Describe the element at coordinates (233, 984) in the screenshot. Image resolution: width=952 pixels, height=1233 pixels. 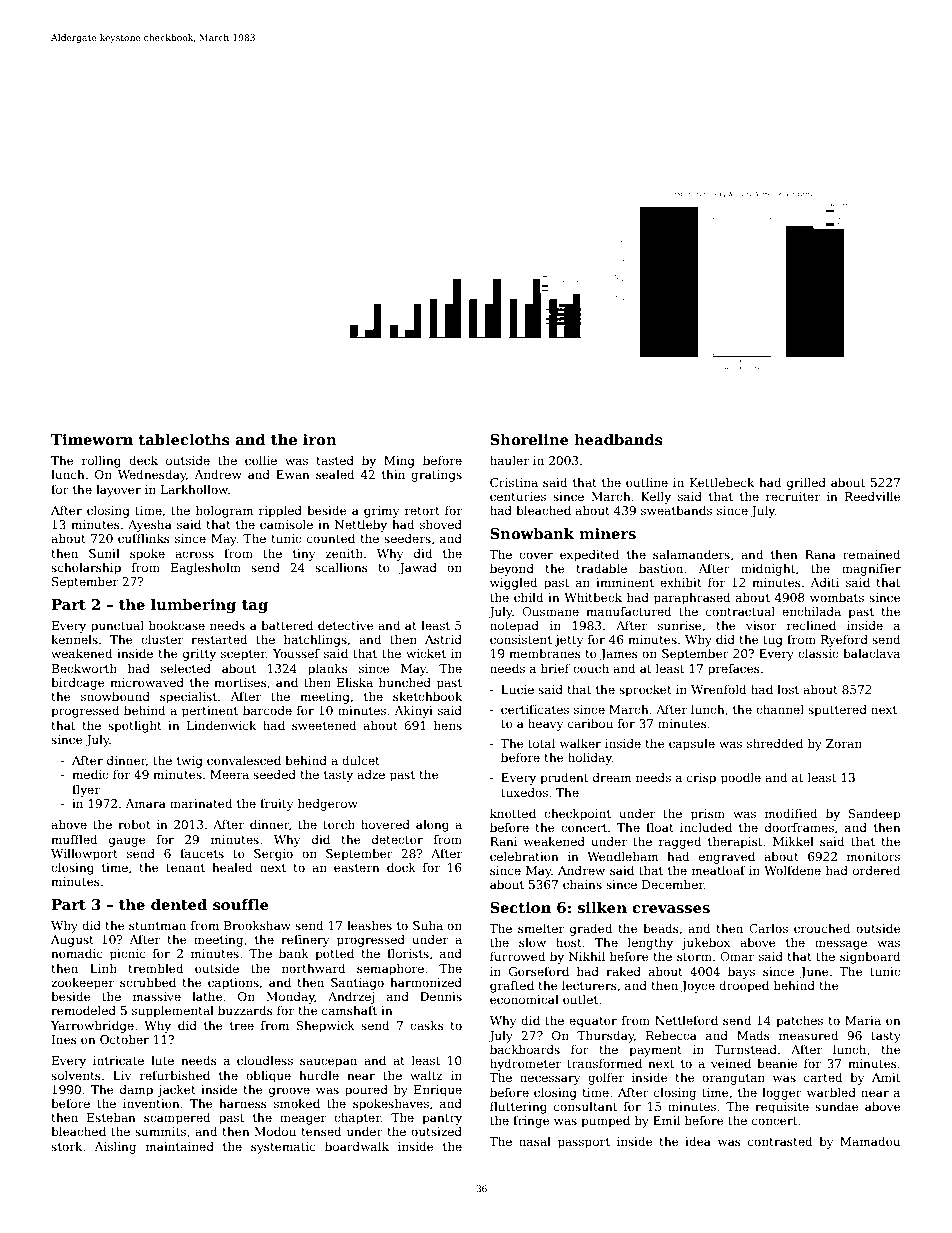
I see `captions` at that location.
